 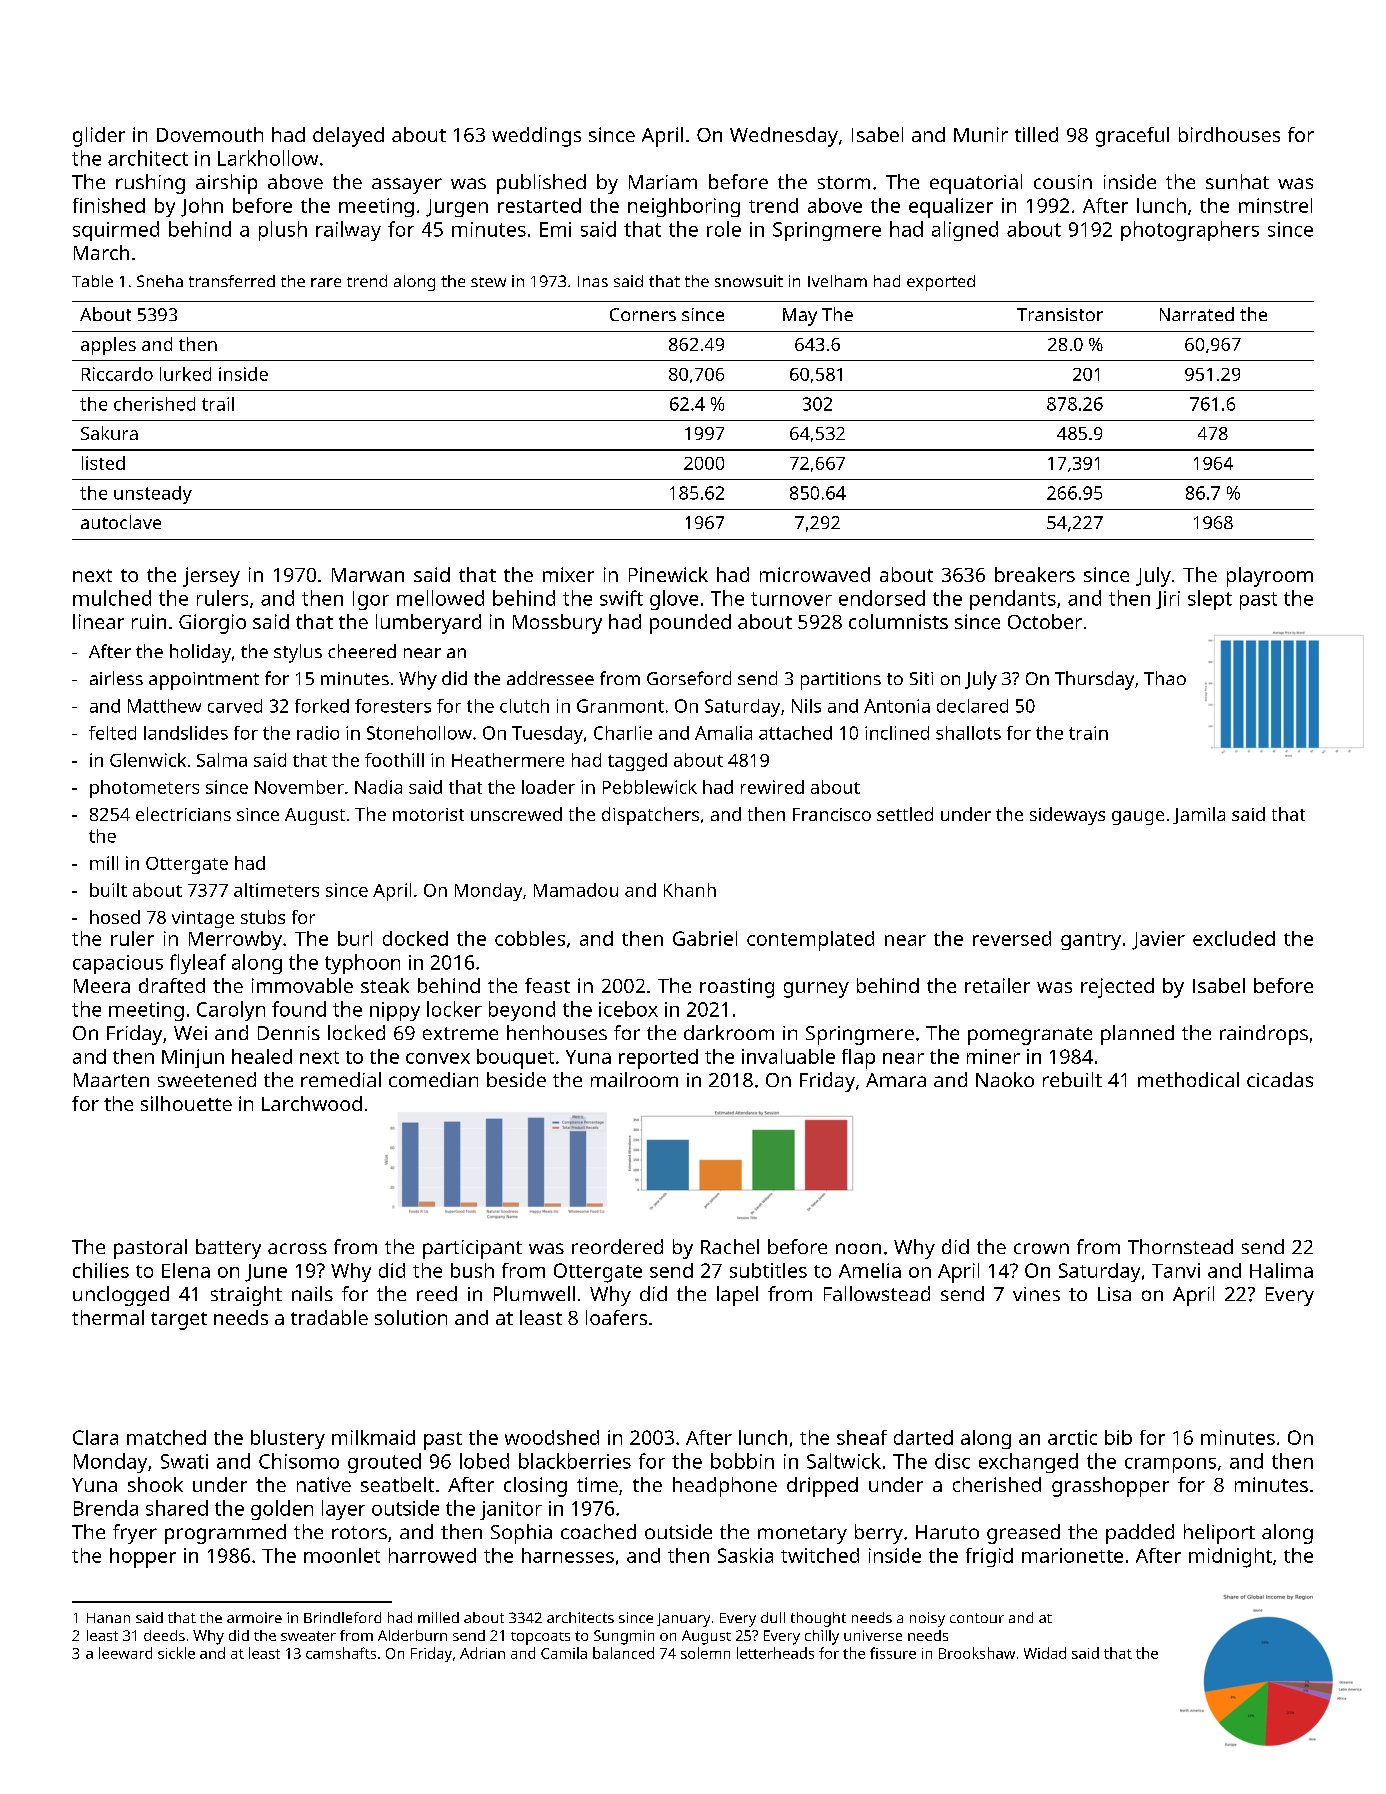 What do you see at coordinates (965, 231) in the screenshot?
I see `aligned` at bounding box center [965, 231].
